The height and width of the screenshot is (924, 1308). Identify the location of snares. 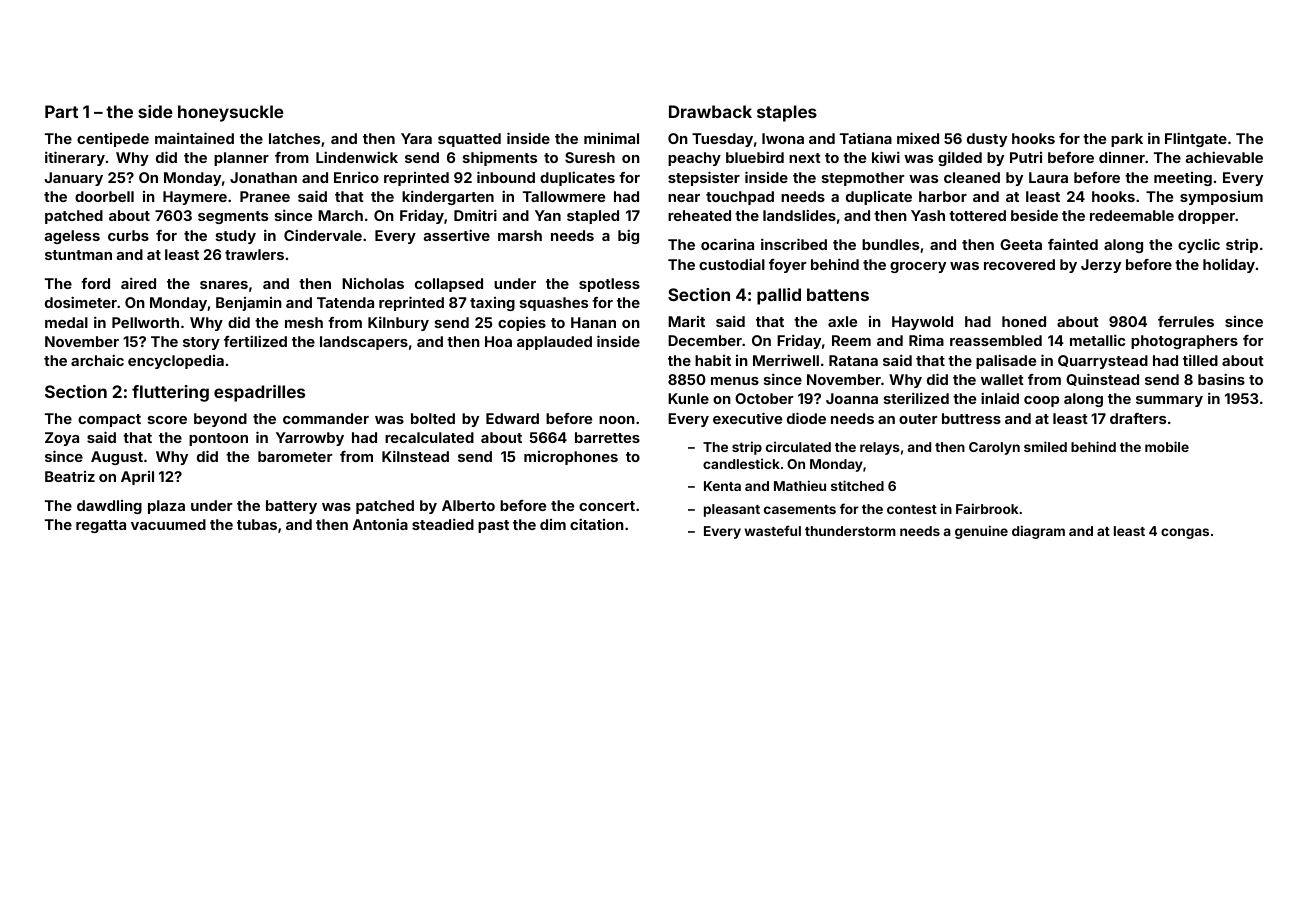
(224, 285).
